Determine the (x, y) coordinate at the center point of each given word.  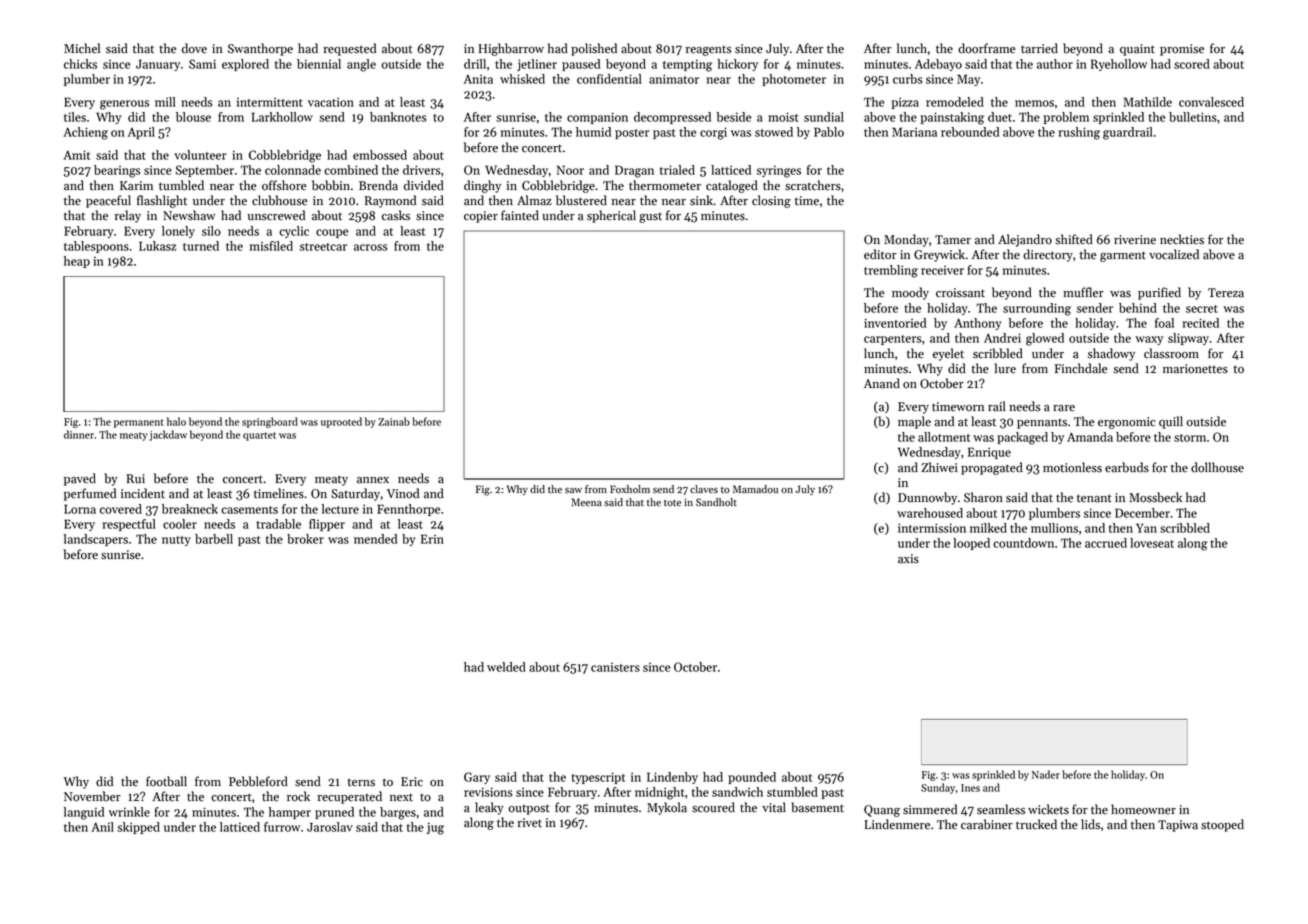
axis (908, 559)
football (166, 781)
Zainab (394, 421)
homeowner (1143, 809)
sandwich (737, 792)
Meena (586, 502)
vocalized (1174, 254)
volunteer (200, 155)
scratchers (813, 185)
